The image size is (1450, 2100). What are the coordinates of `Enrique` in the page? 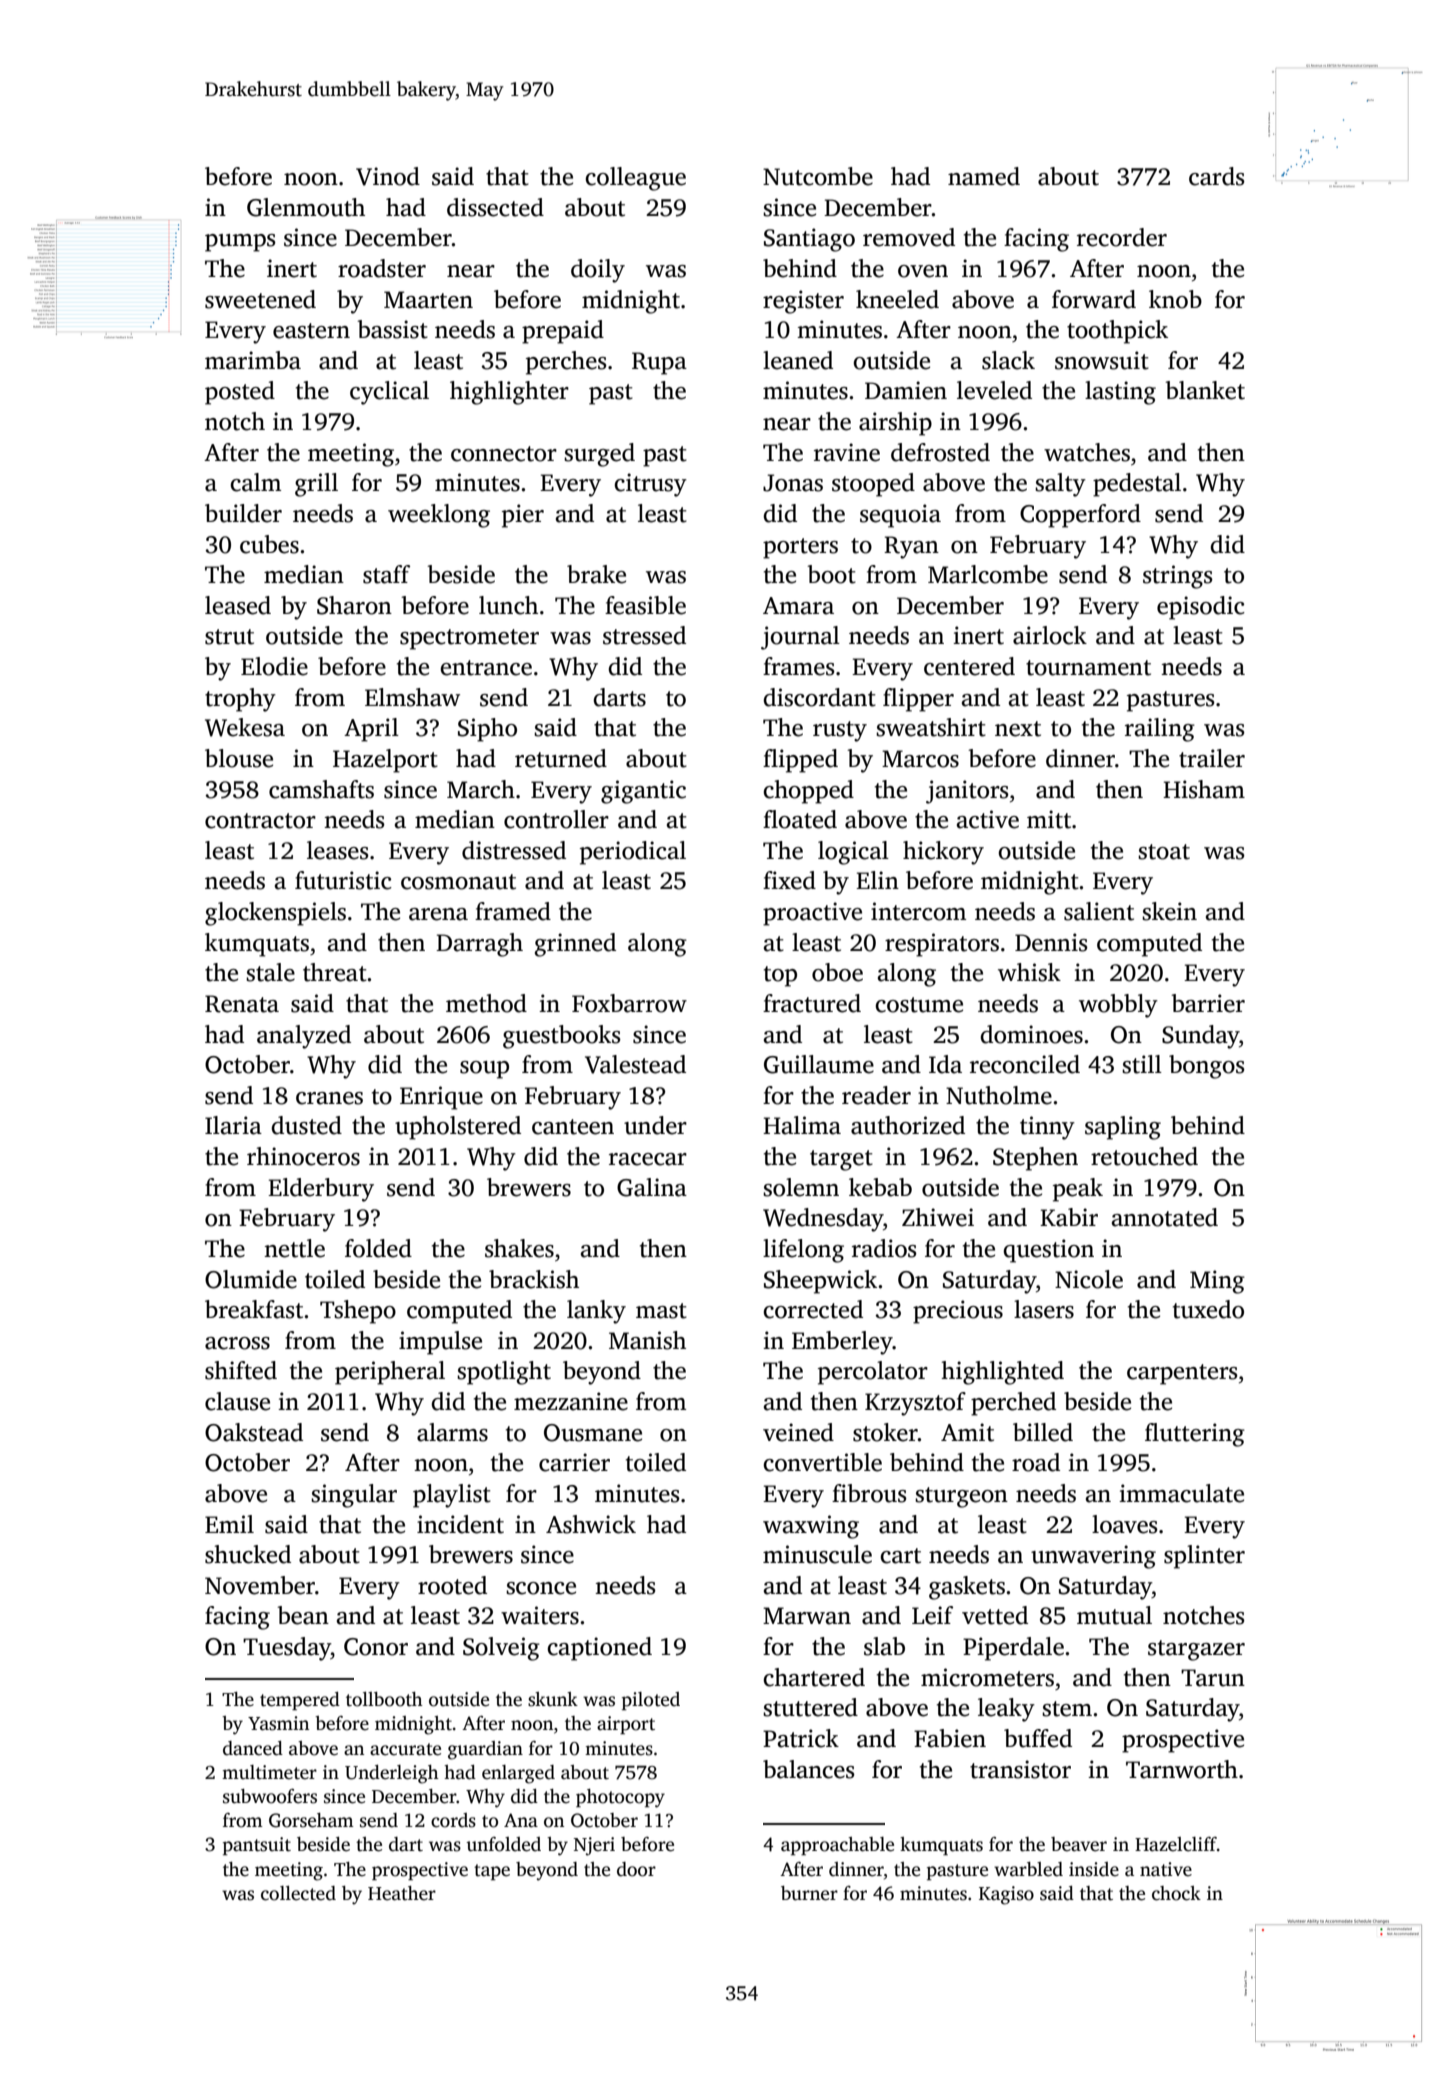 It's located at (441, 1098).
